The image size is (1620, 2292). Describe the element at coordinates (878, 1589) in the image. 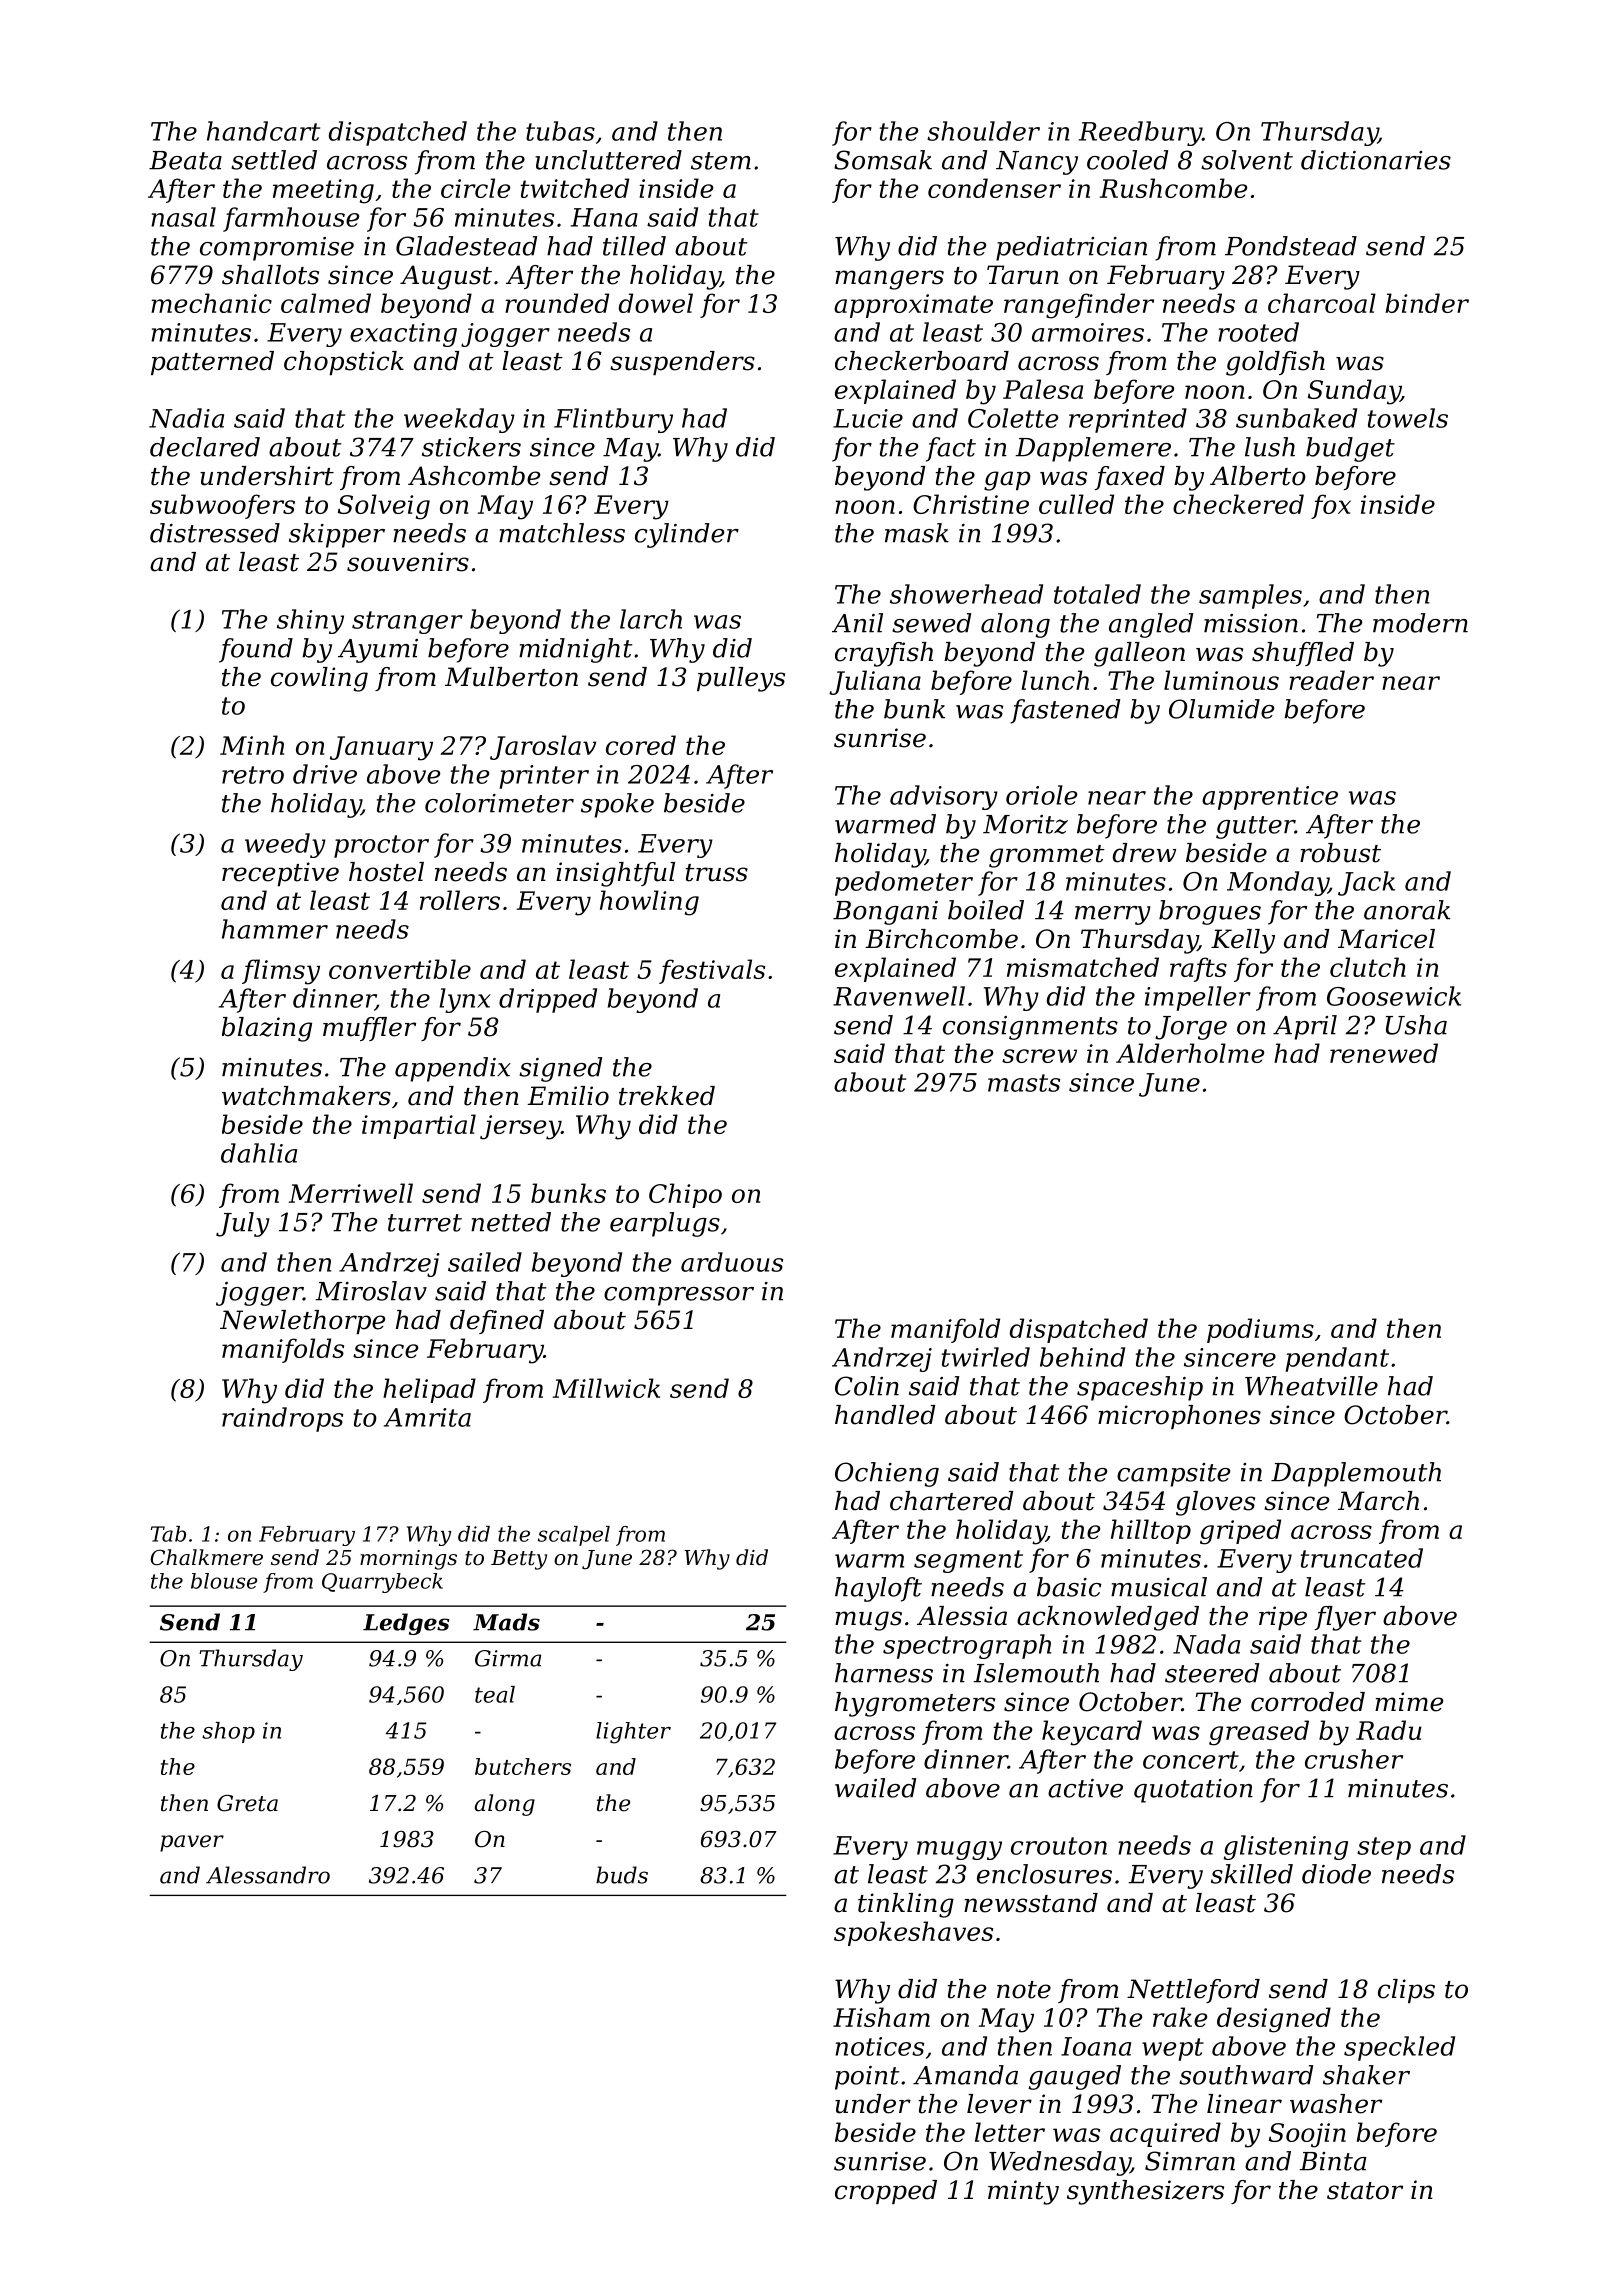

I see `hayloft` at that location.
